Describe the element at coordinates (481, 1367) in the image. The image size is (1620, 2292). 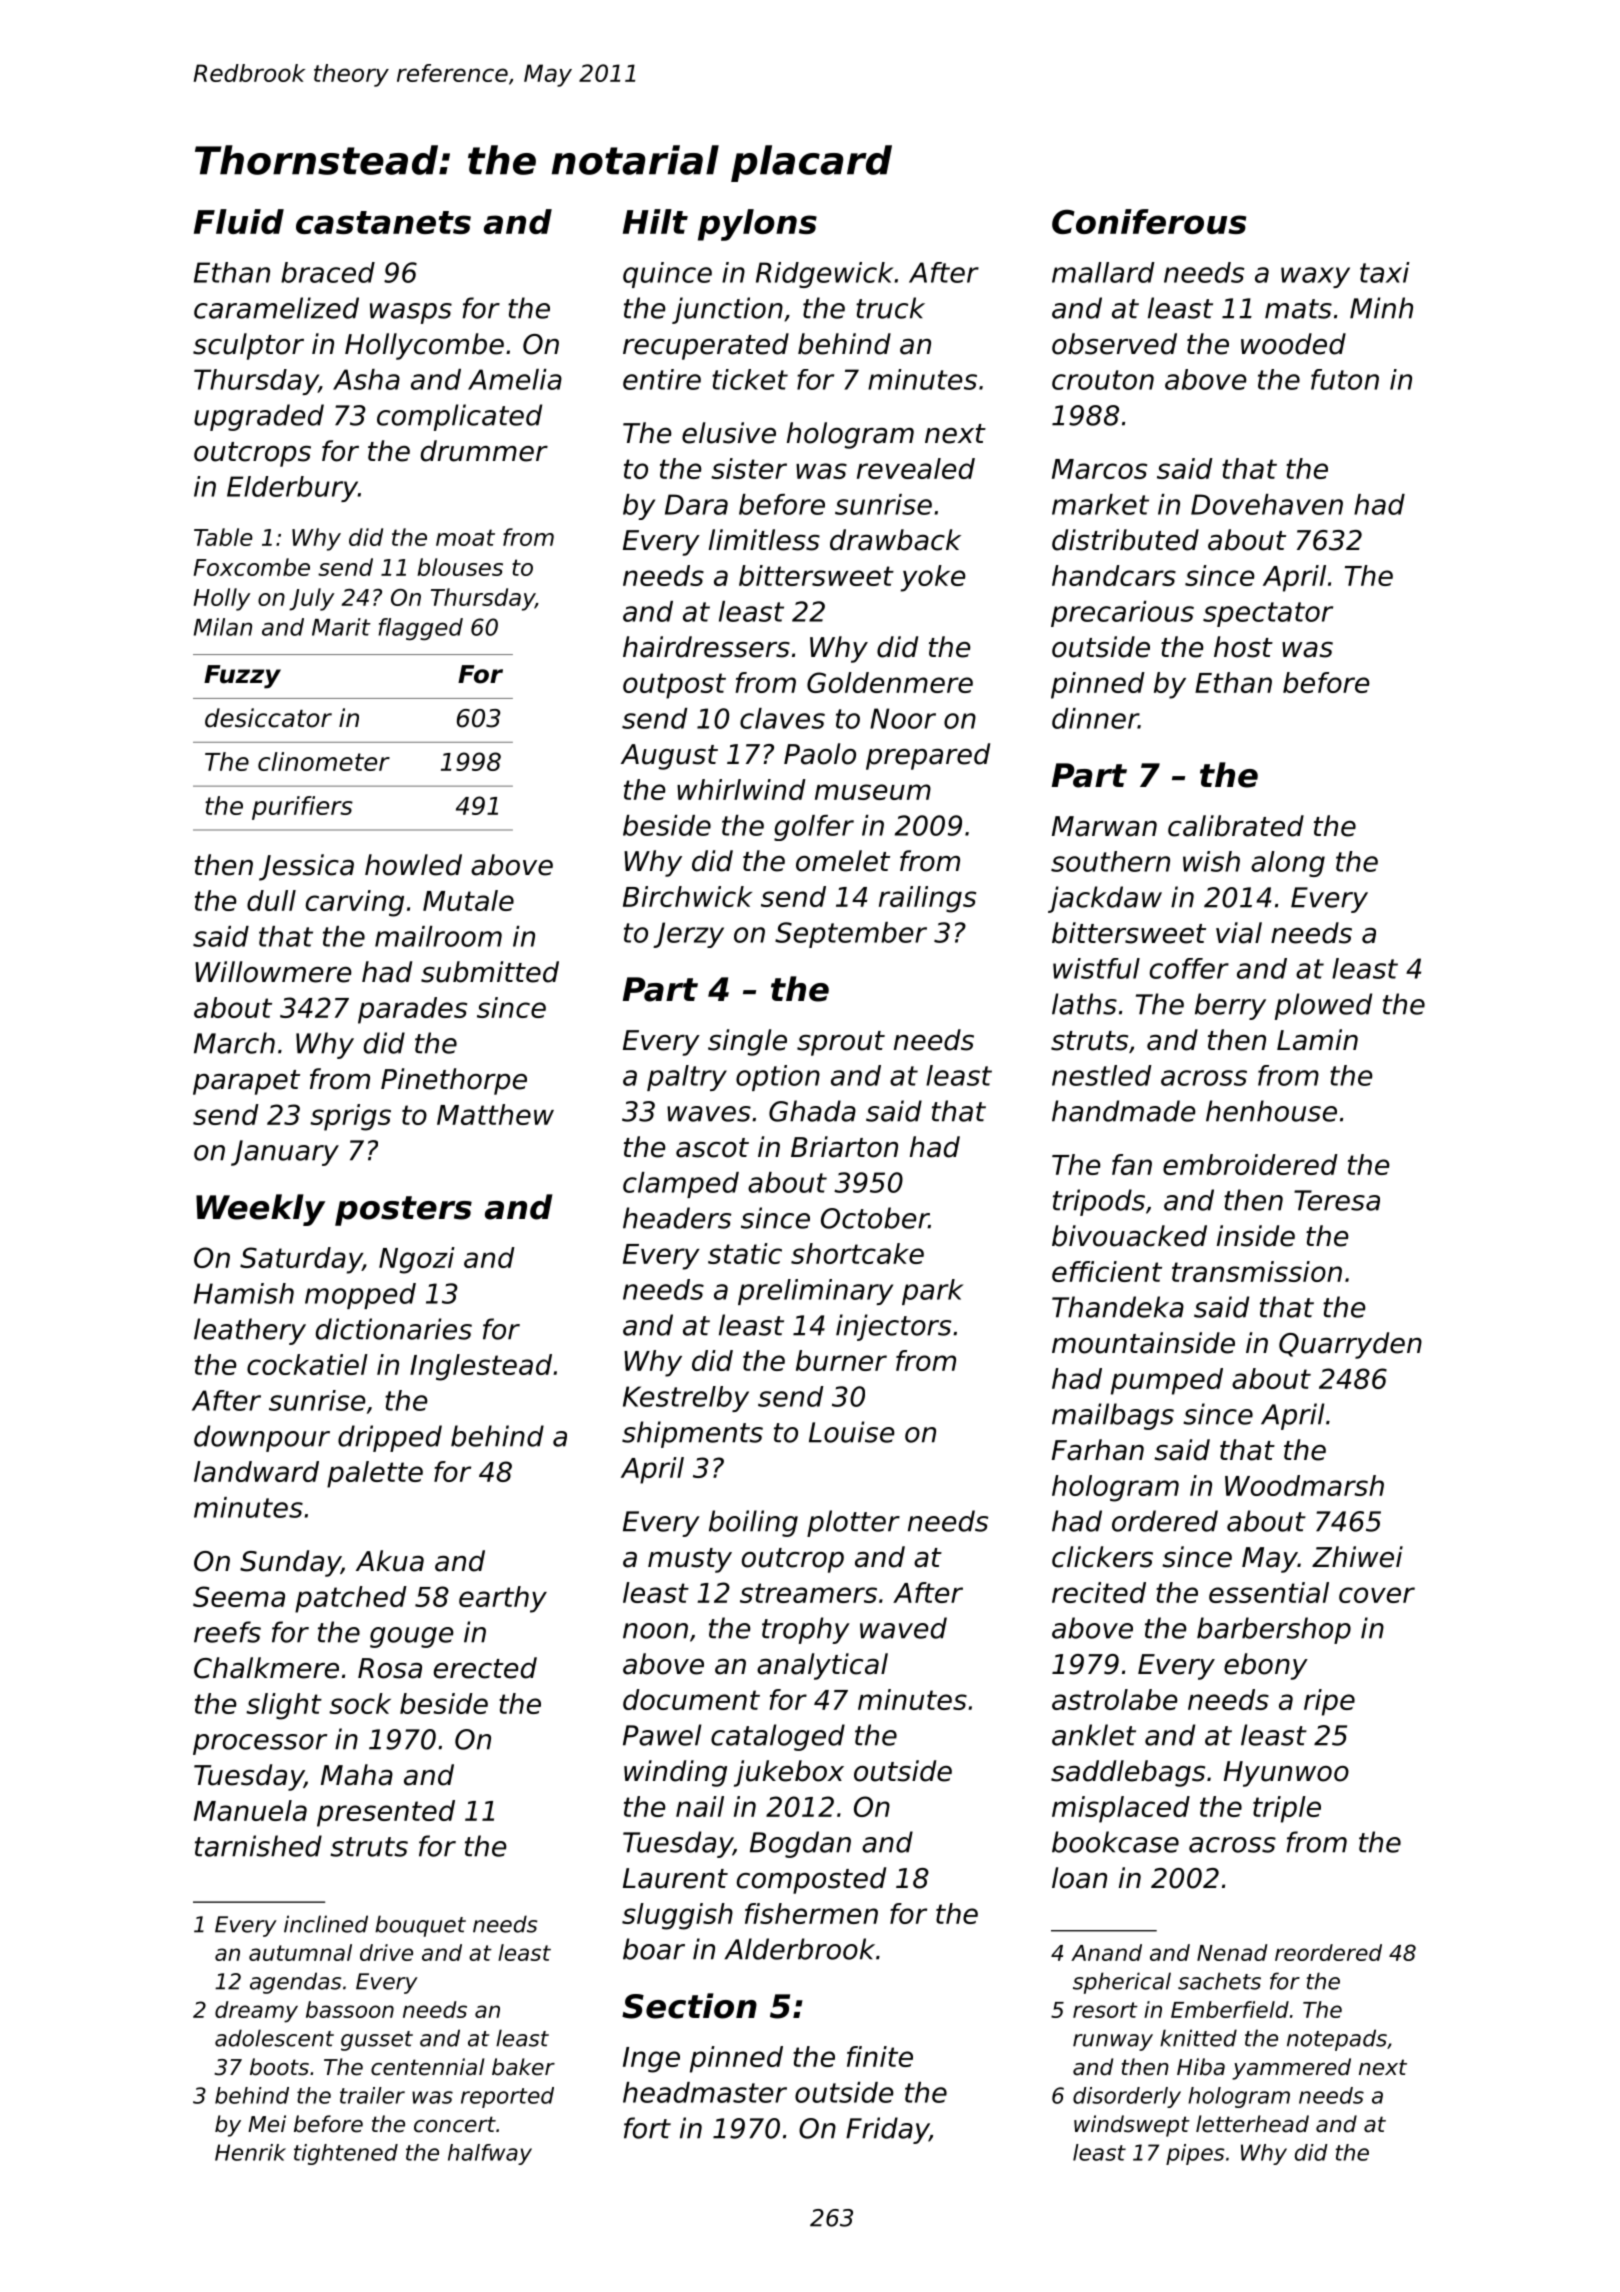
I see `Inglestead` at that location.
